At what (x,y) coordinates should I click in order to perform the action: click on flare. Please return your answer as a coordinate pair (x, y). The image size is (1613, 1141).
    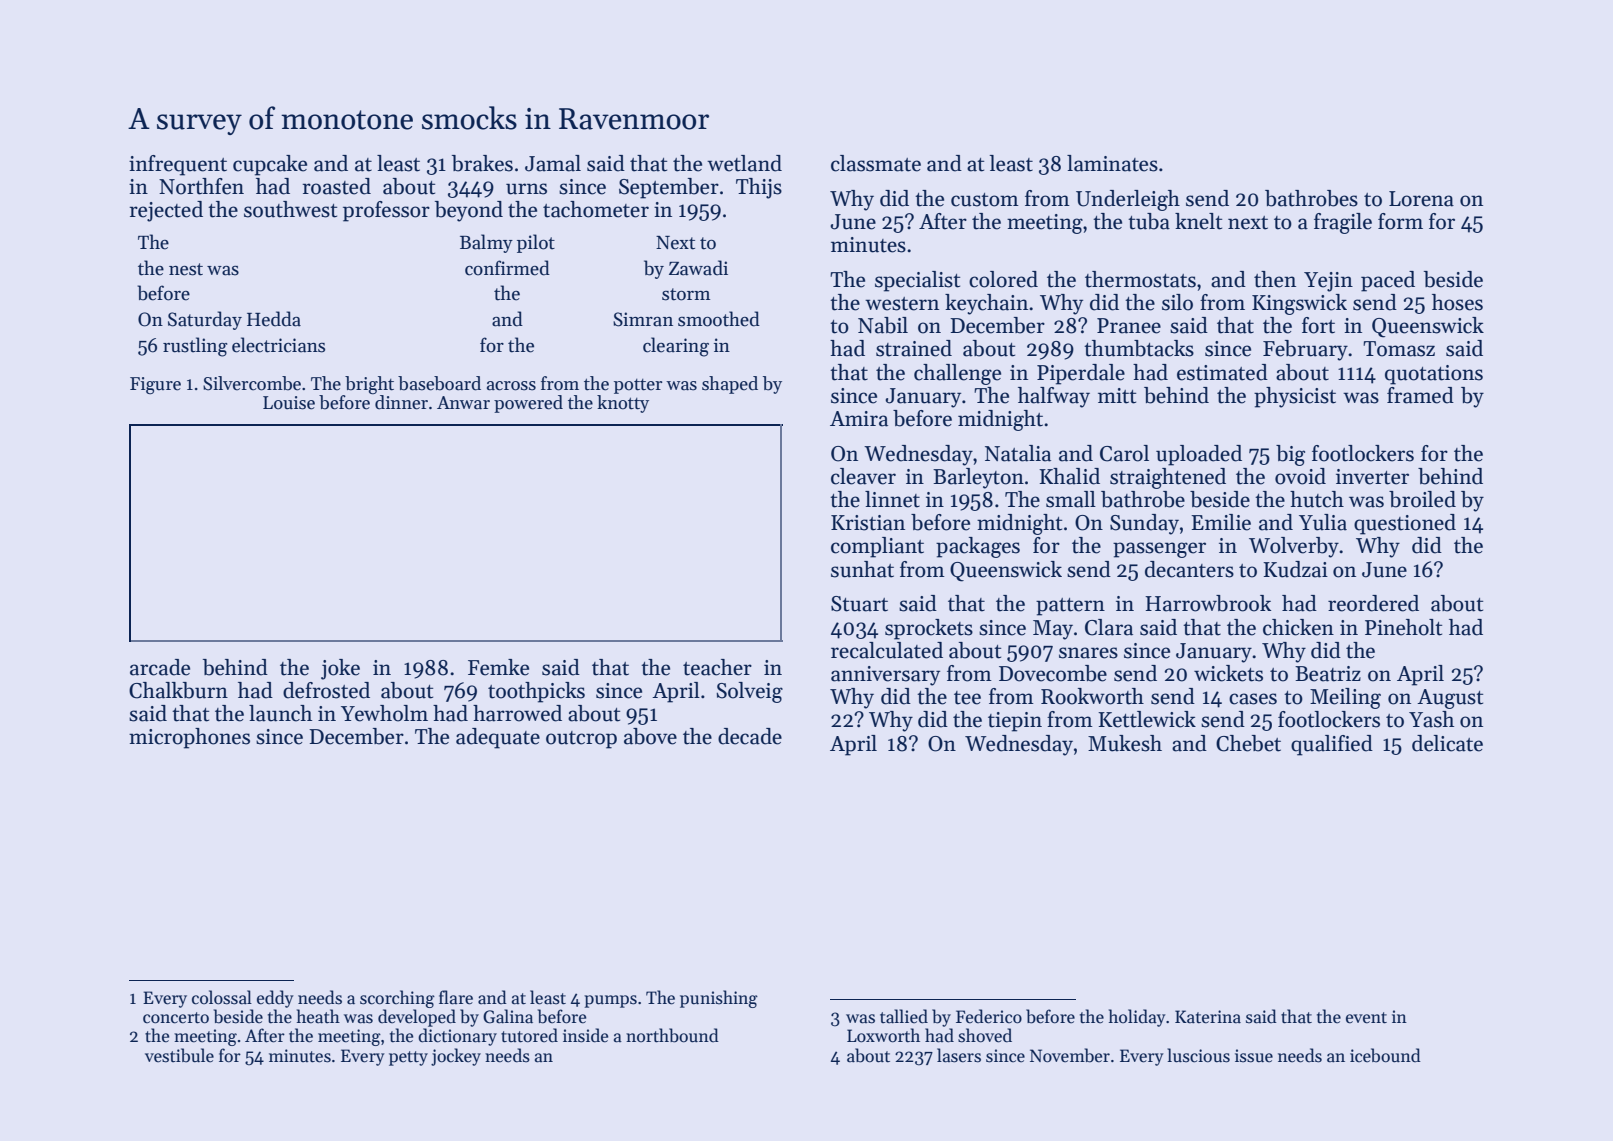
    Looking at the image, I should click on (456, 997).
